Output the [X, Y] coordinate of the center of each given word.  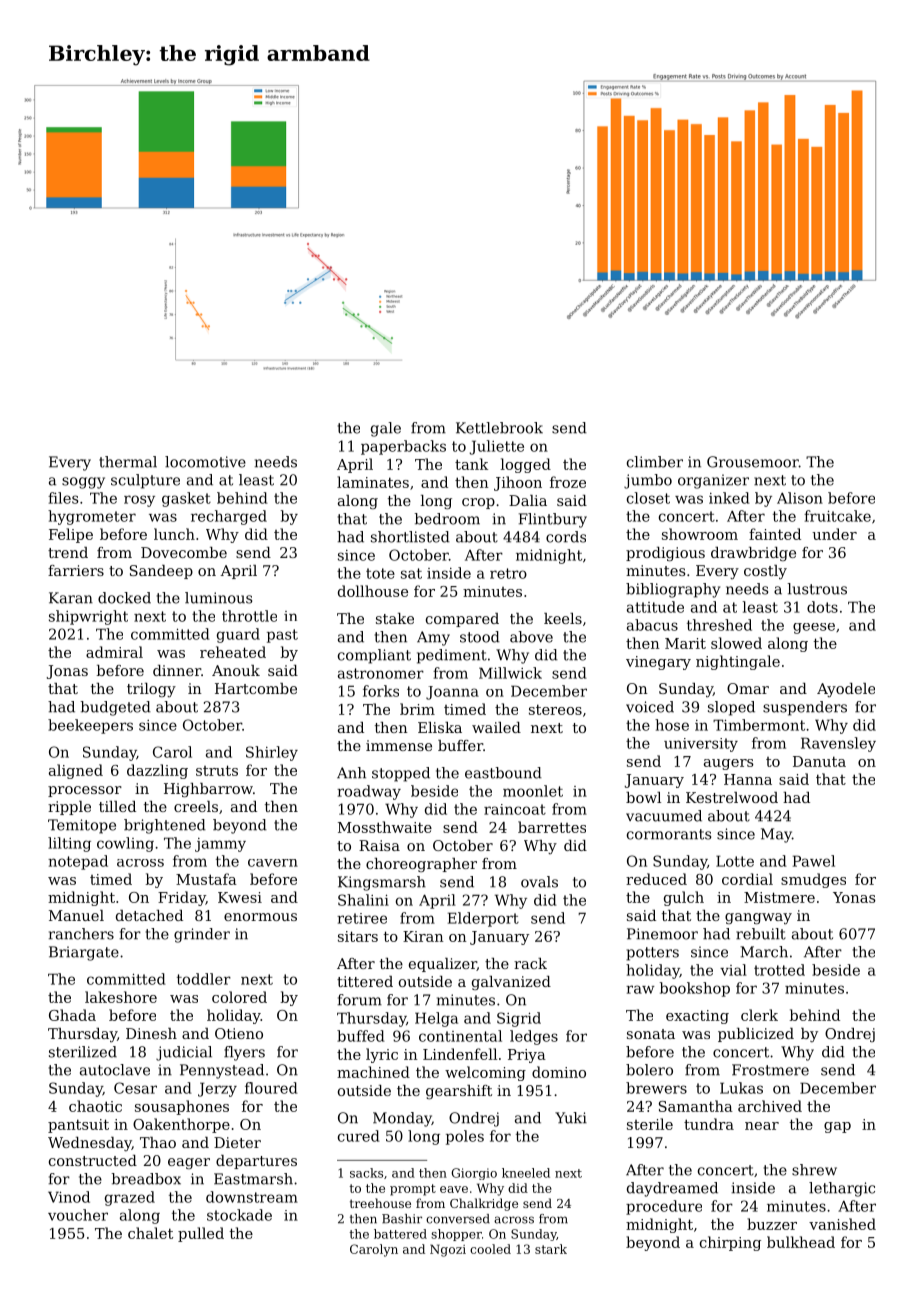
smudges [813, 880]
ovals [539, 882]
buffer [460, 745]
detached [149, 915]
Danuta [819, 761]
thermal [128, 462]
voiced [650, 707]
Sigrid [519, 1019]
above [531, 637]
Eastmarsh [253, 1179]
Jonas [67, 672]
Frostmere [770, 1070]
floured [271, 1088]
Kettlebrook [499, 428]
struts [217, 770]
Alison [800, 498]
